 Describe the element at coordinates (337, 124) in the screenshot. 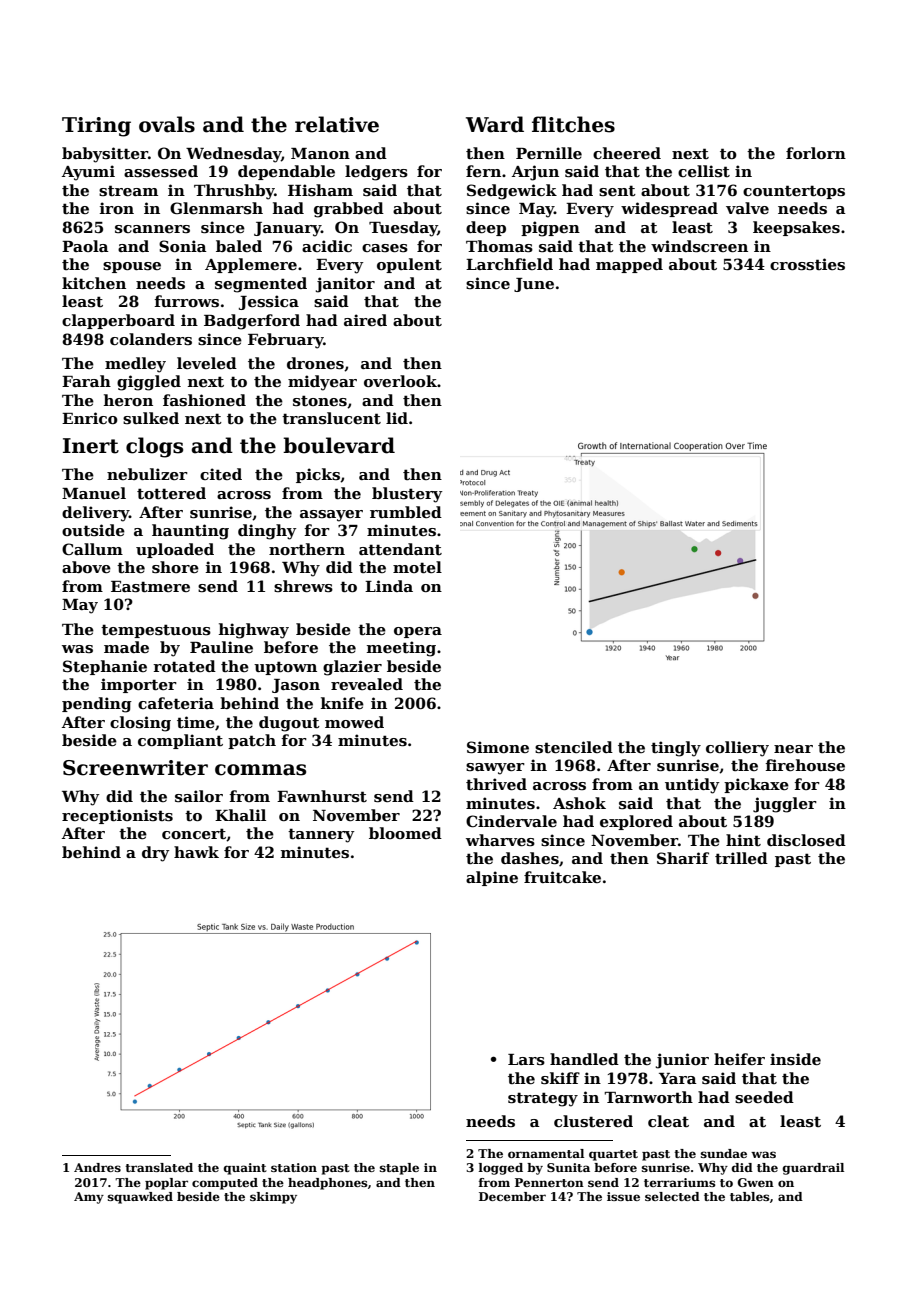

I see `relative` at that location.
